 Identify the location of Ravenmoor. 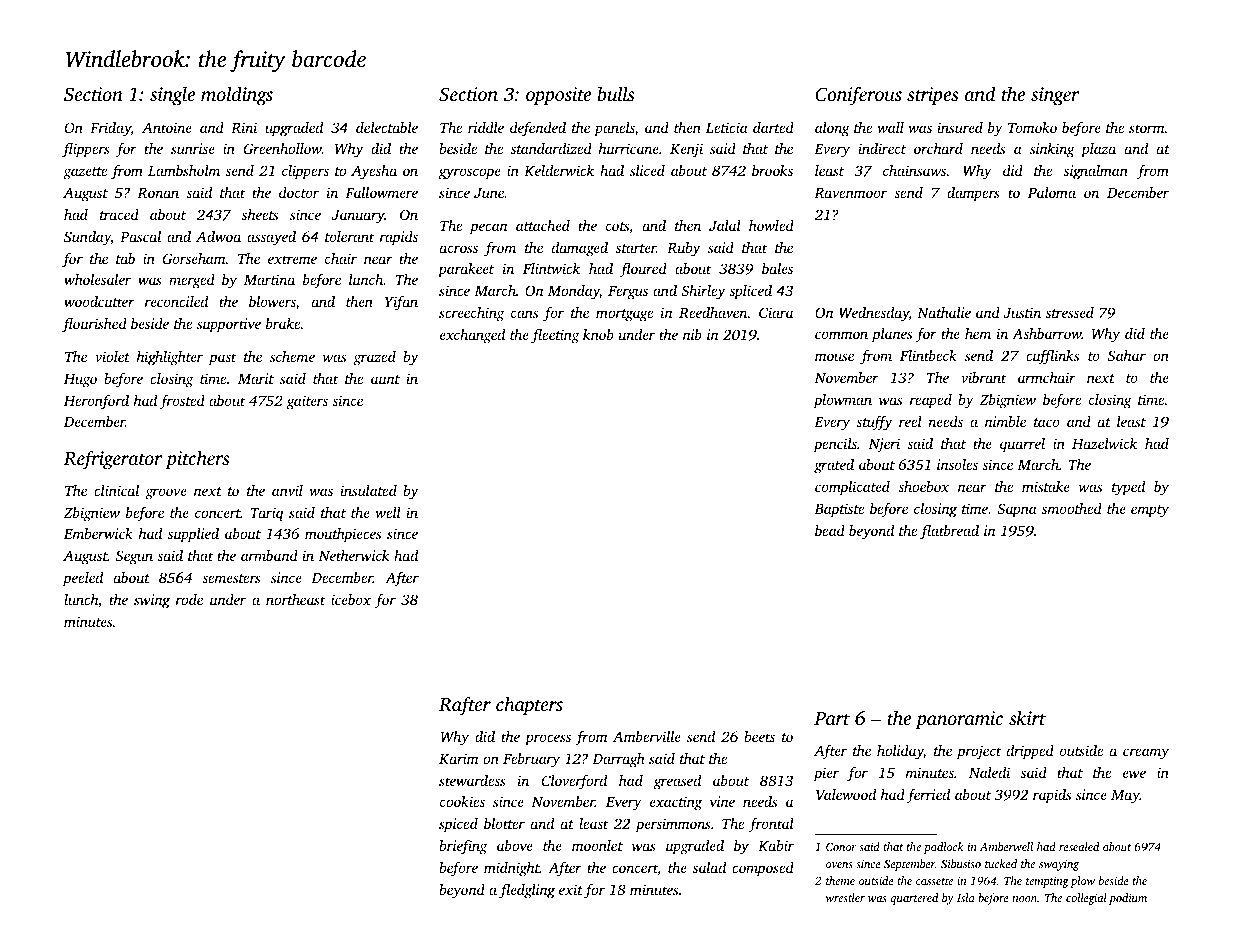
(850, 193).
